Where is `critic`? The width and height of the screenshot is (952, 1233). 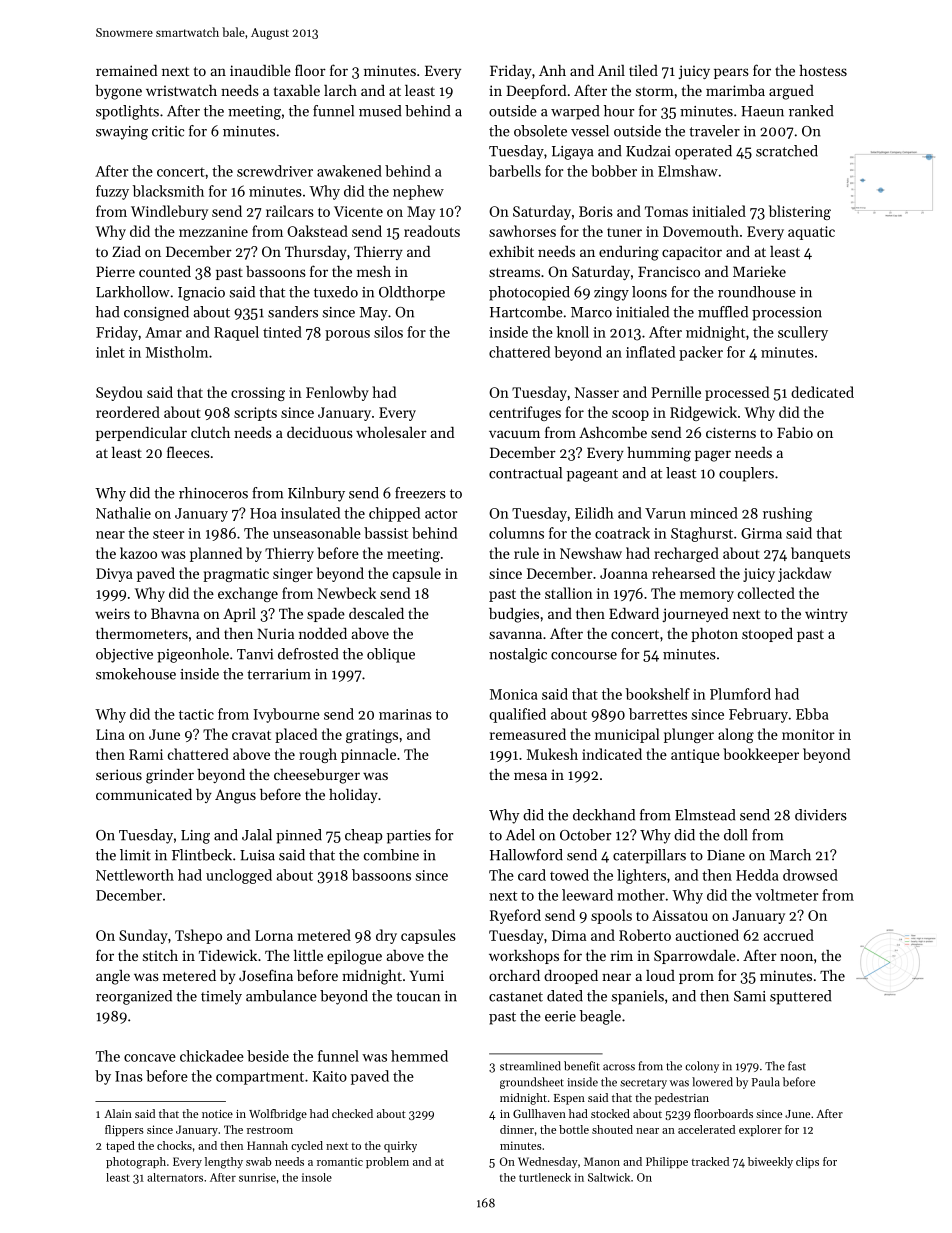
critic is located at coordinates (168, 131).
